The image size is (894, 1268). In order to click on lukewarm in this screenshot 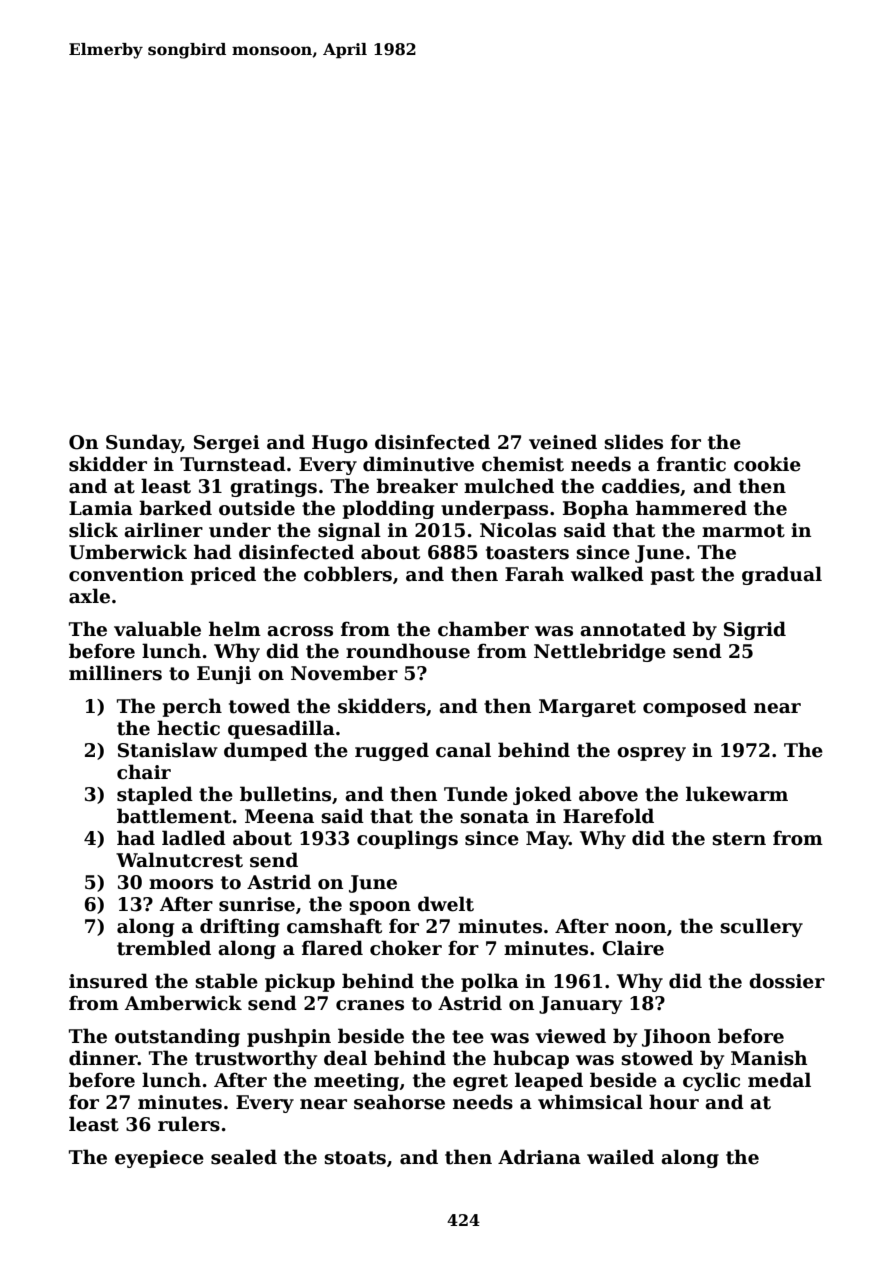, I will do `click(737, 794)`.
